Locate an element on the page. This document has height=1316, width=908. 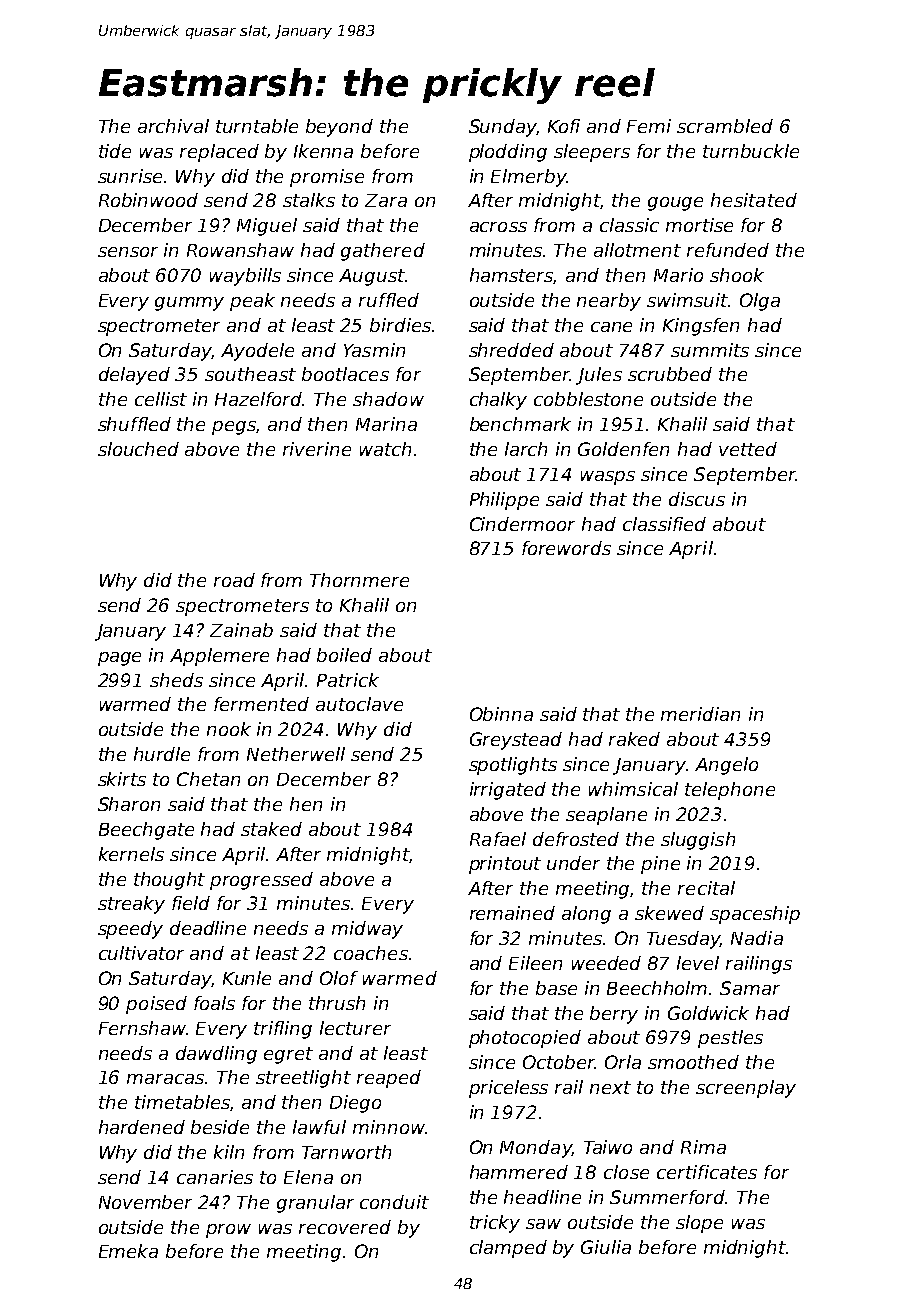
tricky is located at coordinates (495, 1224).
